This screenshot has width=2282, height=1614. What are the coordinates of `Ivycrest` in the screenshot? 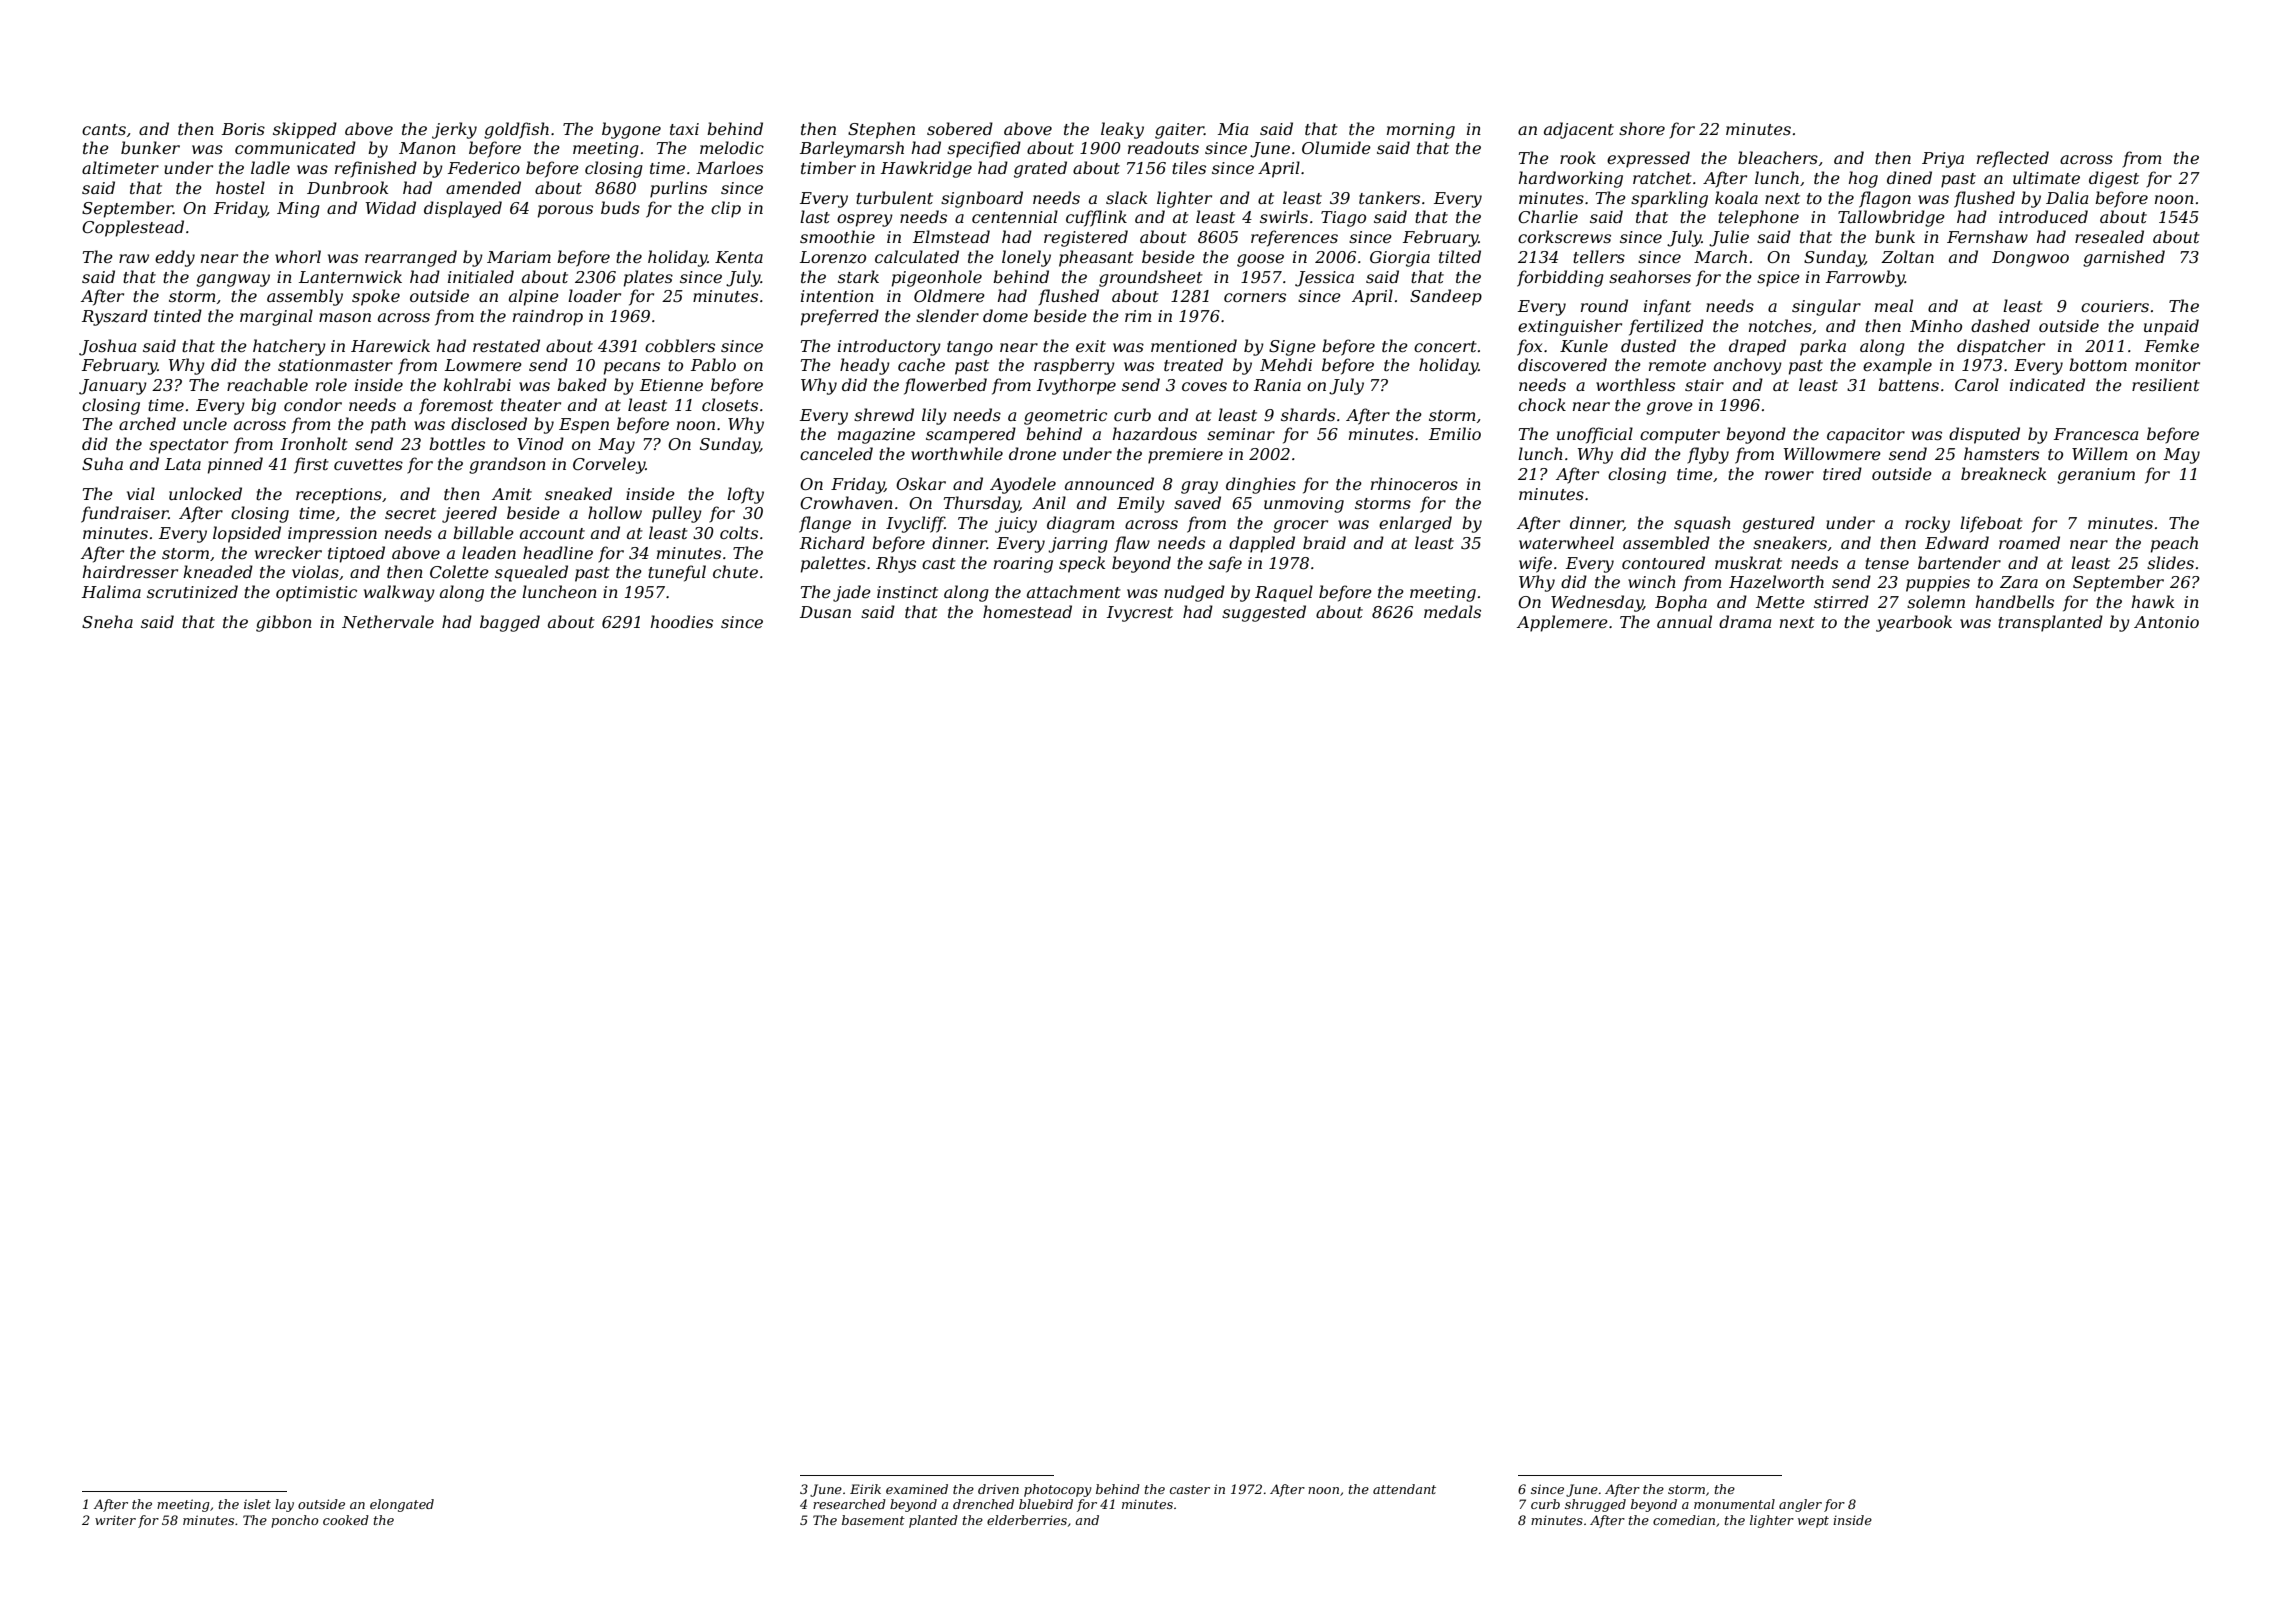 It's located at (1140, 614).
